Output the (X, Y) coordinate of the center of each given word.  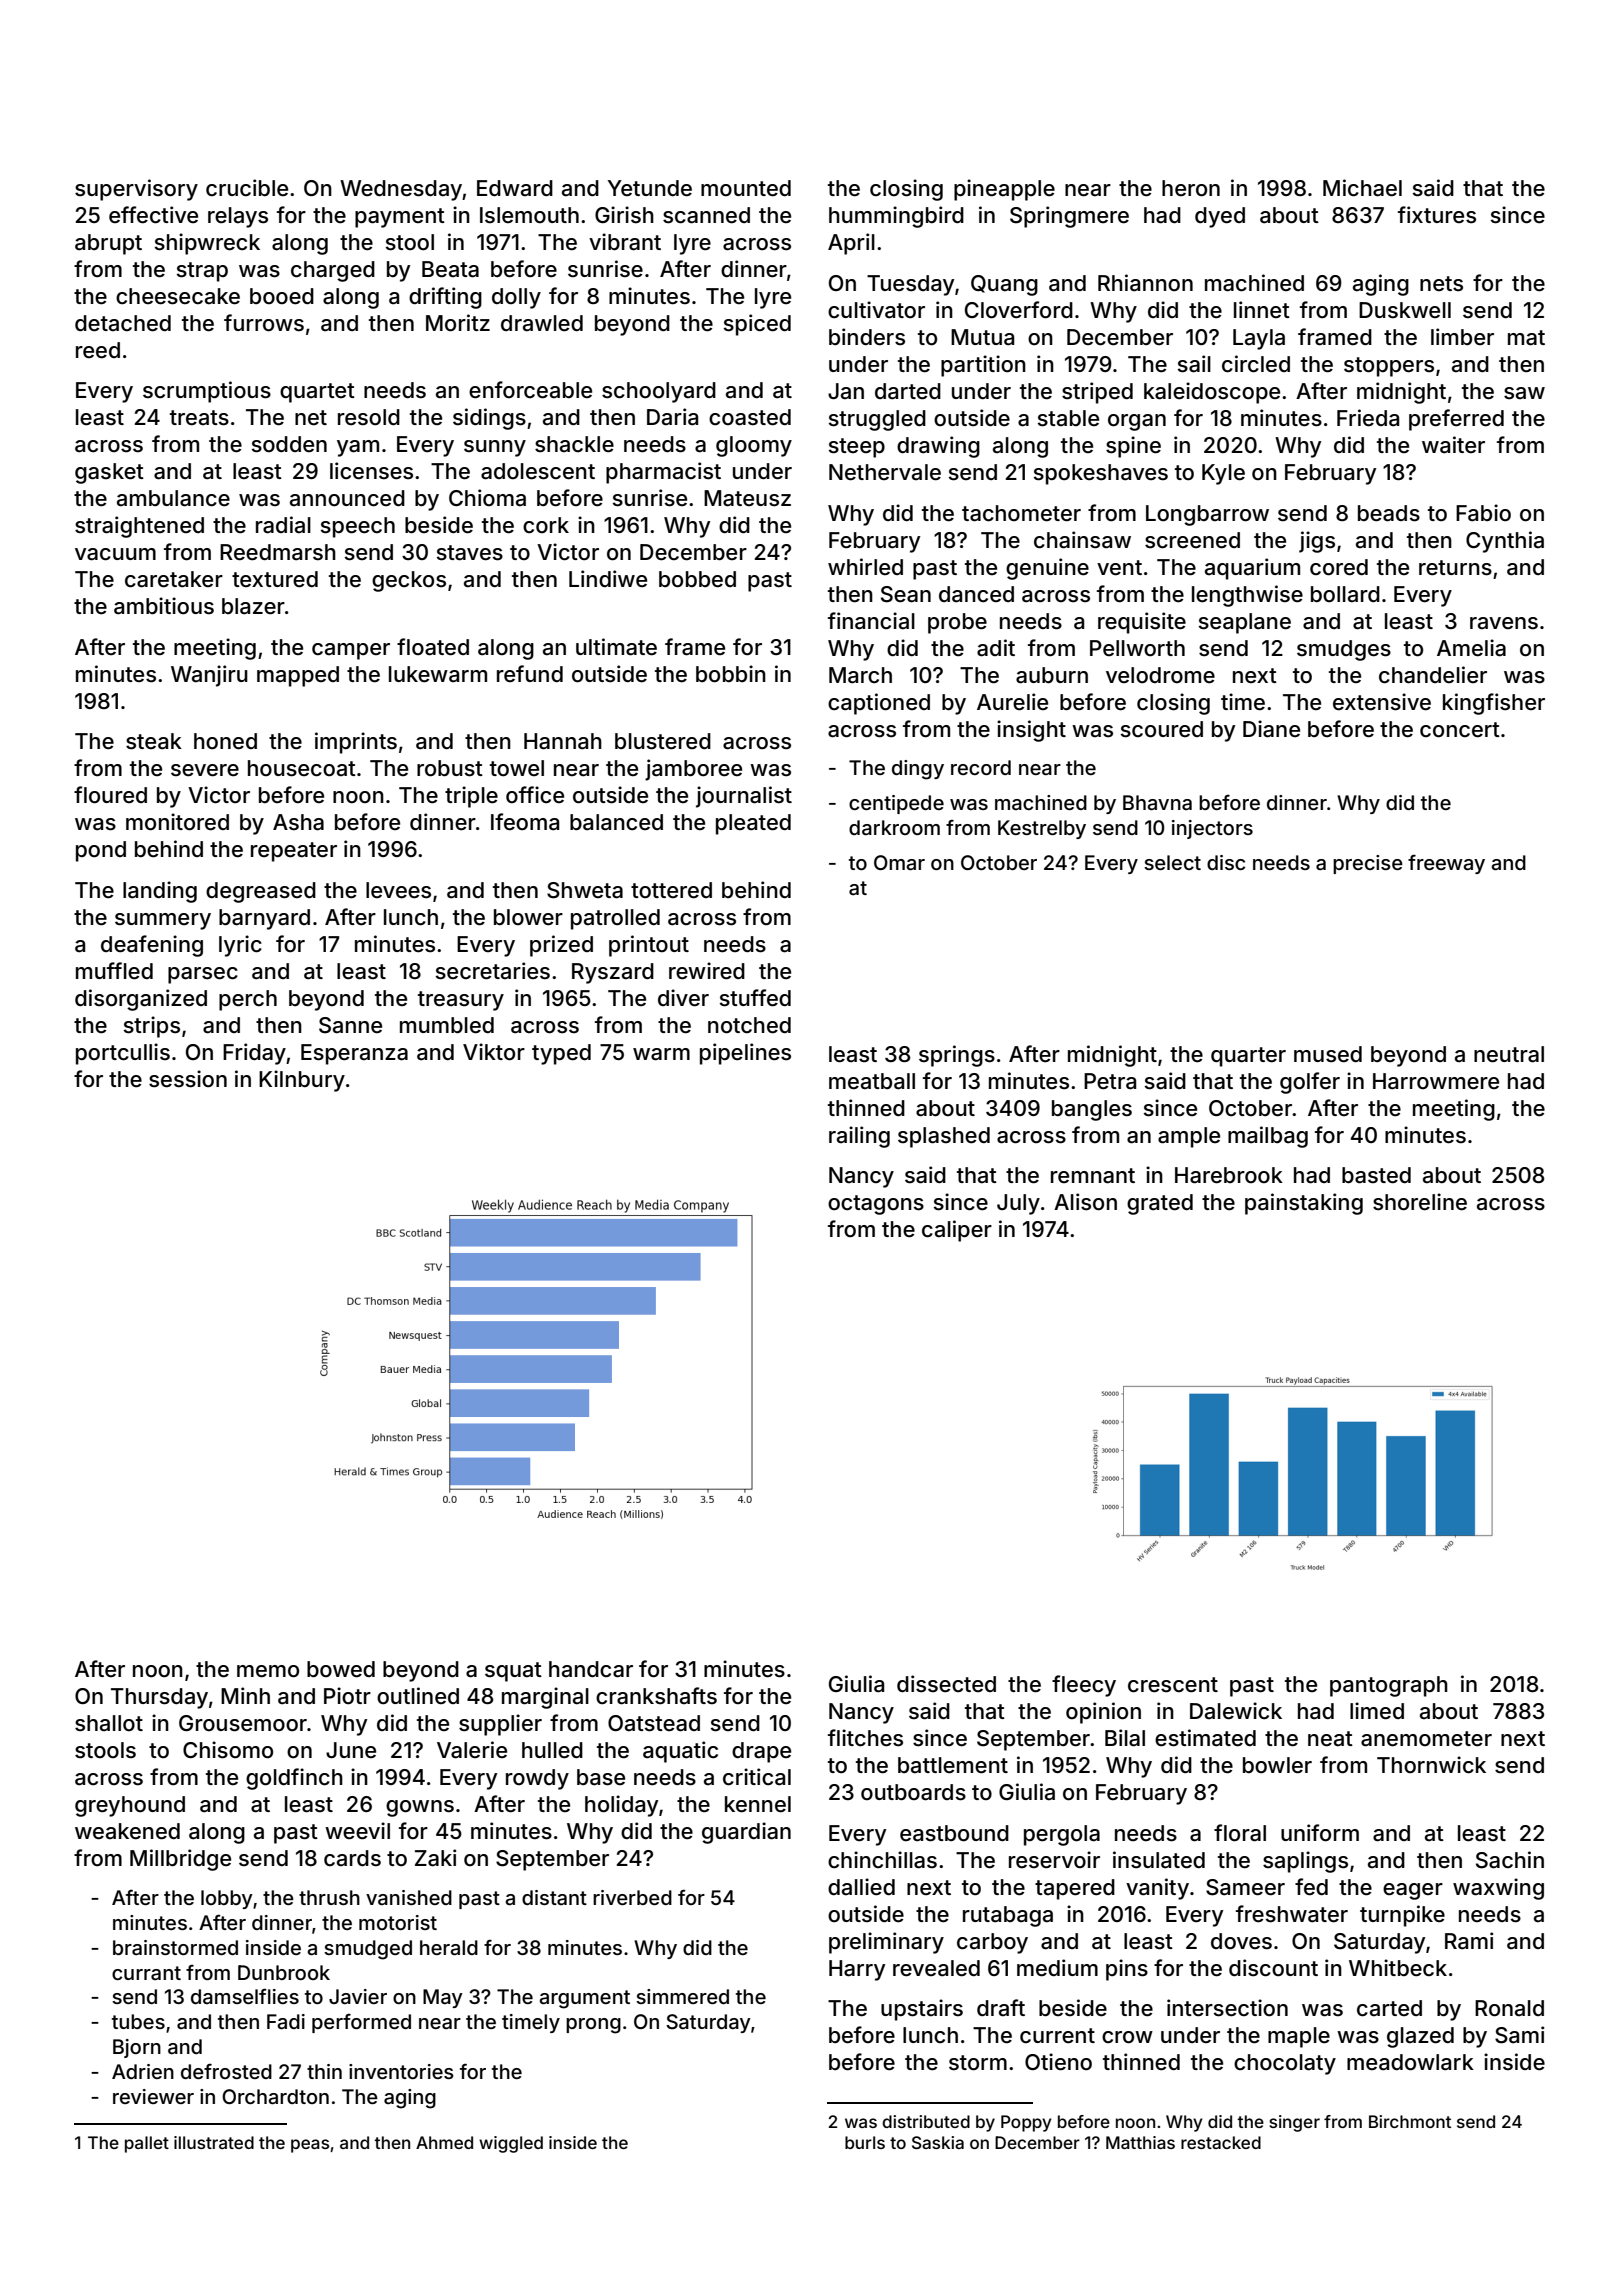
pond (101, 851)
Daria (672, 417)
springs (957, 1056)
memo (268, 1671)
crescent (1173, 1685)
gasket (109, 473)
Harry (857, 1970)
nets (1441, 284)
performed (361, 2023)
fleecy (1084, 1686)
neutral (1509, 1054)
